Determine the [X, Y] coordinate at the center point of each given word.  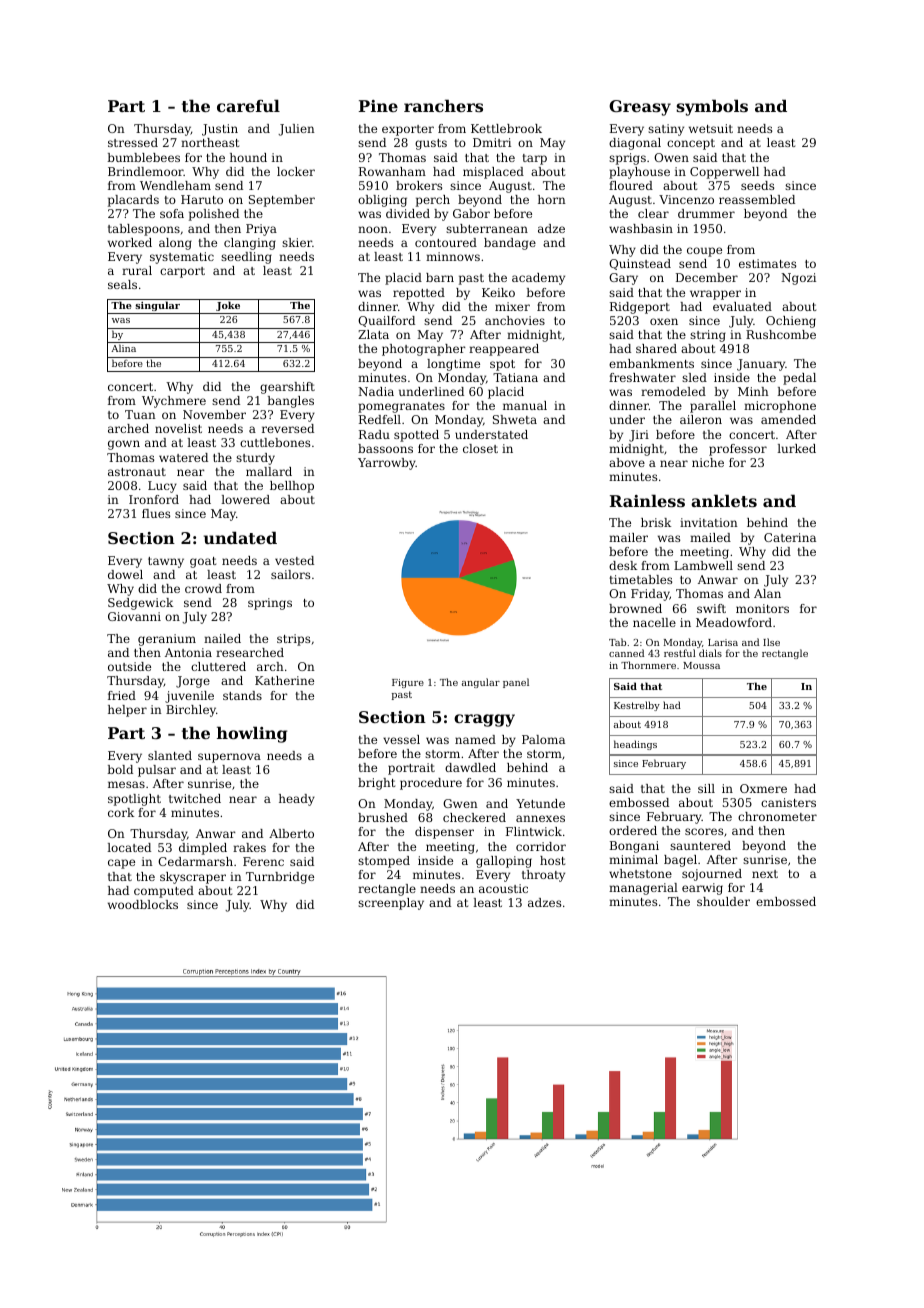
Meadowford [734, 622]
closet [480, 448]
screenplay [391, 904]
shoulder [723, 901]
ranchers [443, 105]
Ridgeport [640, 308]
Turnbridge [280, 878]
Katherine [284, 680]
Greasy [640, 108]
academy [538, 279]
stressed [133, 142]
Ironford [154, 499]
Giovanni [134, 616]
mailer [628, 537]
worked [130, 242]
